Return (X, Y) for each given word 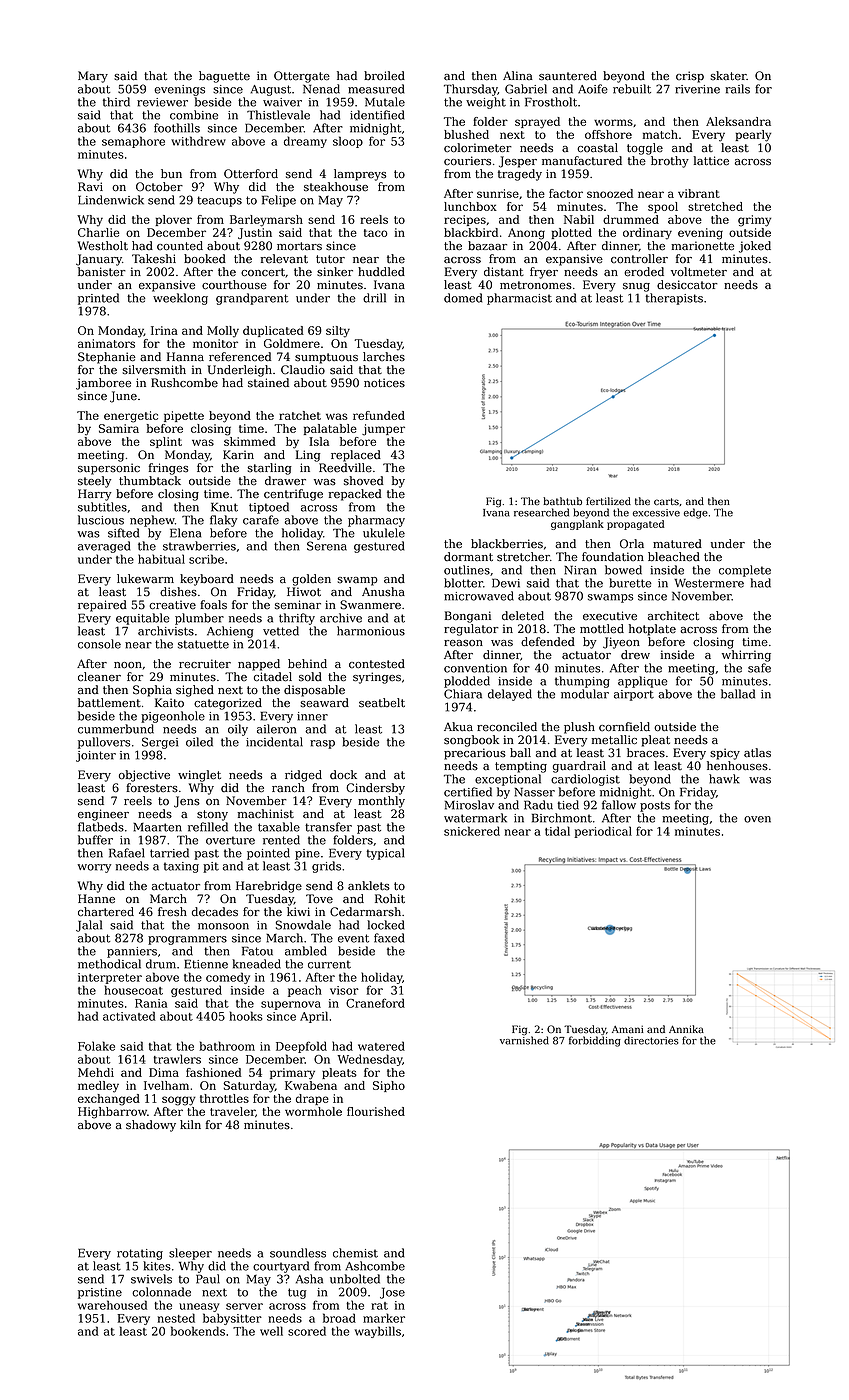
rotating (140, 1254)
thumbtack (150, 481)
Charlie (98, 232)
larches (384, 357)
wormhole (313, 1111)
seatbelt (382, 703)
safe (759, 668)
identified (377, 115)
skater (729, 76)
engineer (103, 815)
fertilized (608, 501)
